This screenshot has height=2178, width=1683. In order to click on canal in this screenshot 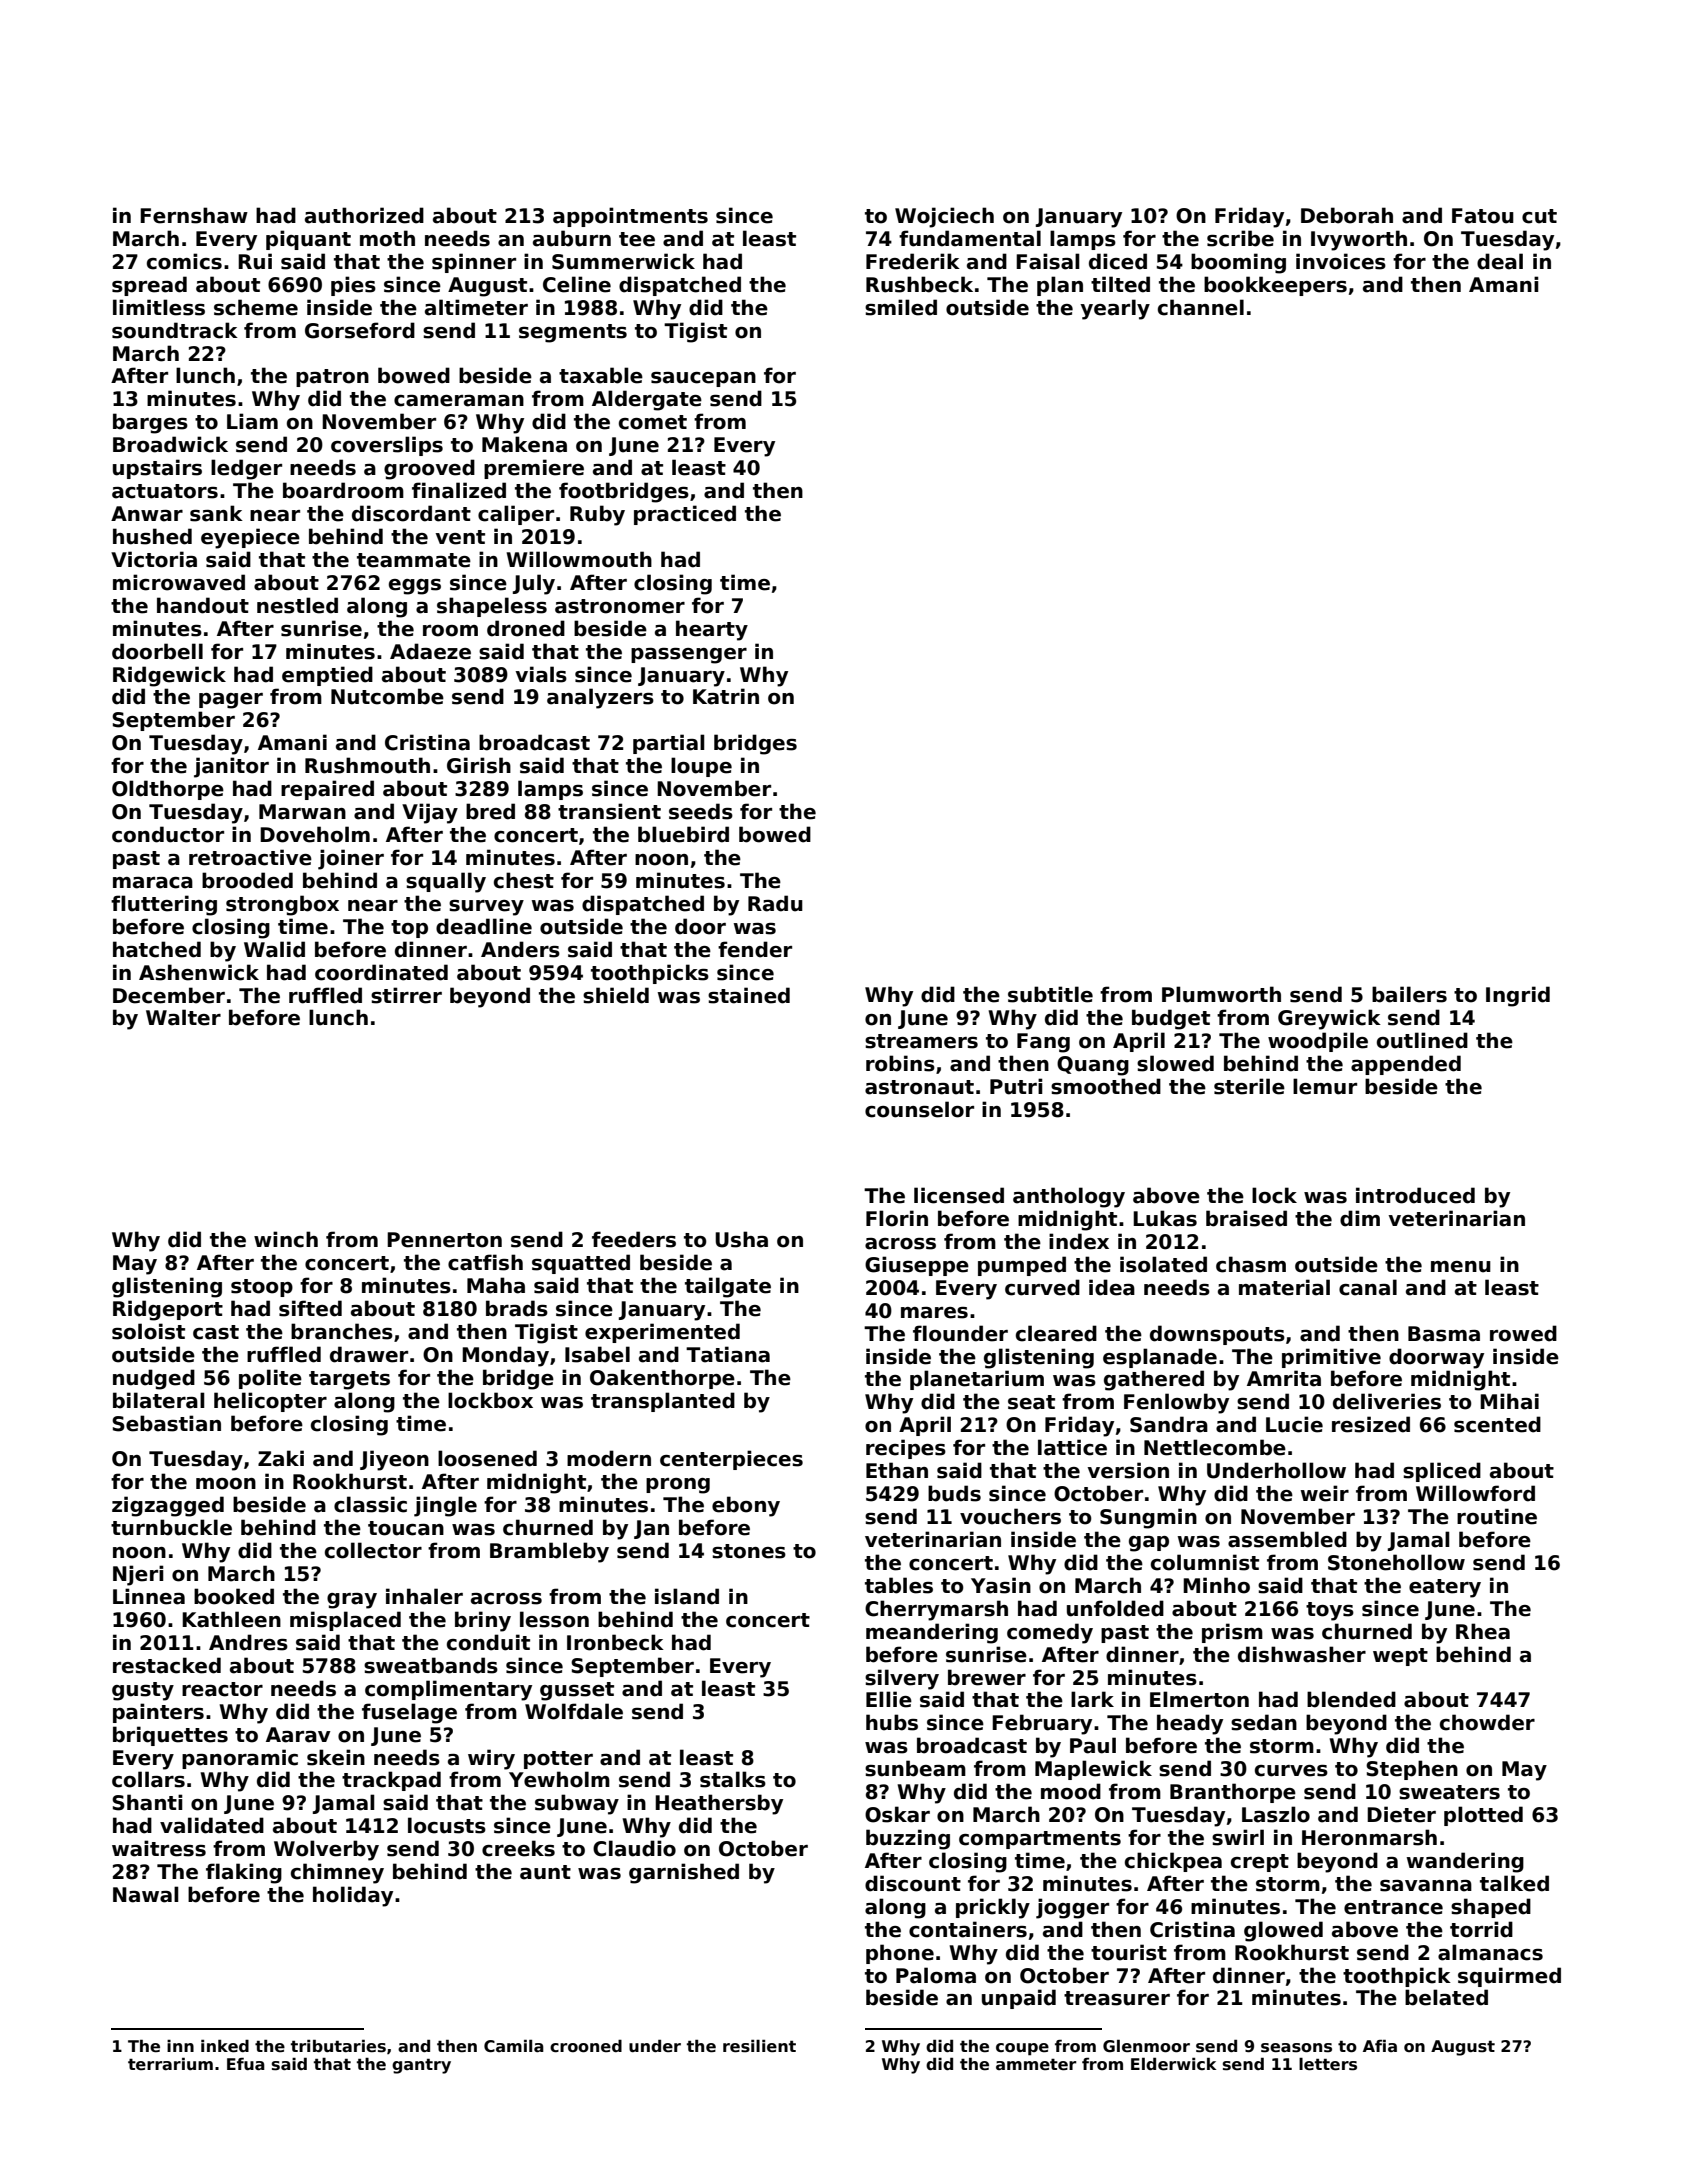, I will do `click(1368, 1287)`.
